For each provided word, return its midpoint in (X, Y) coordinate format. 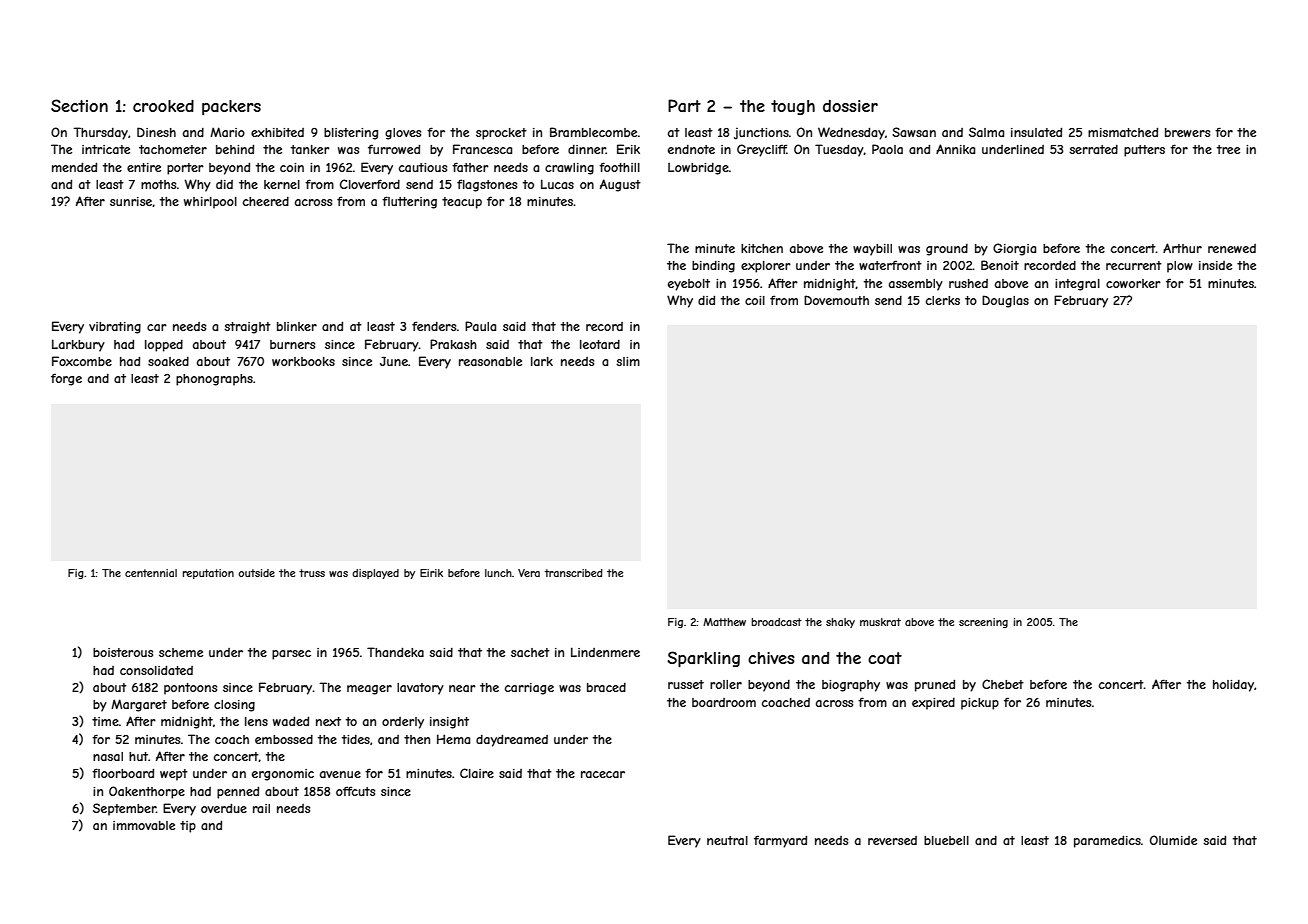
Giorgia (1014, 249)
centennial (151, 573)
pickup (980, 704)
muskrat (880, 622)
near (462, 688)
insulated (1036, 132)
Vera (529, 573)
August (620, 185)
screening (983, 623)
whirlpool (210, 203)
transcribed (574, 573)
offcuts (355, 791)
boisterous (123, 652)
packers (231, 107)
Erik (628, 149)
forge (66, 379)
